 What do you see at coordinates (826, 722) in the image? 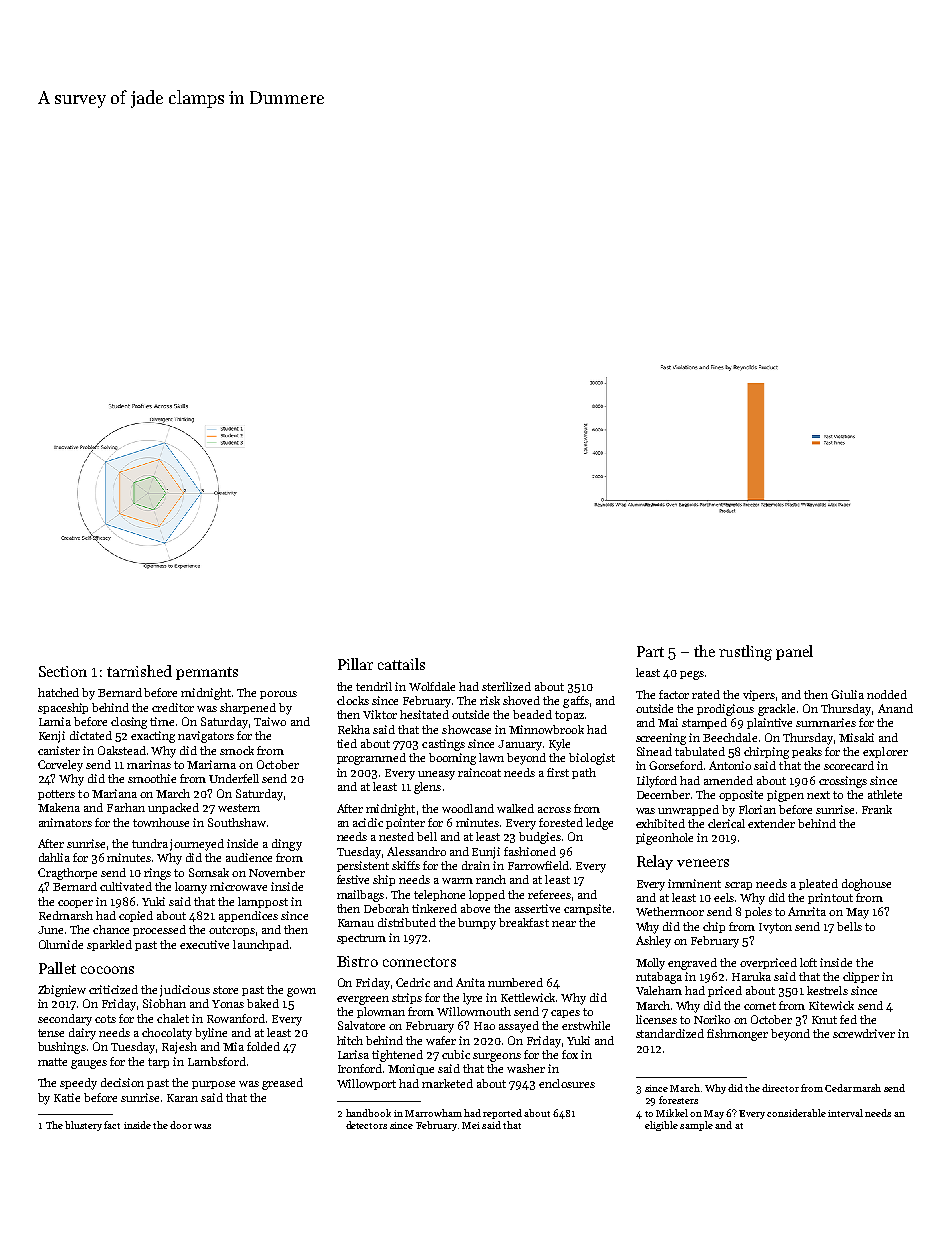
I see `summaries` at bounding box center [826, 722].
